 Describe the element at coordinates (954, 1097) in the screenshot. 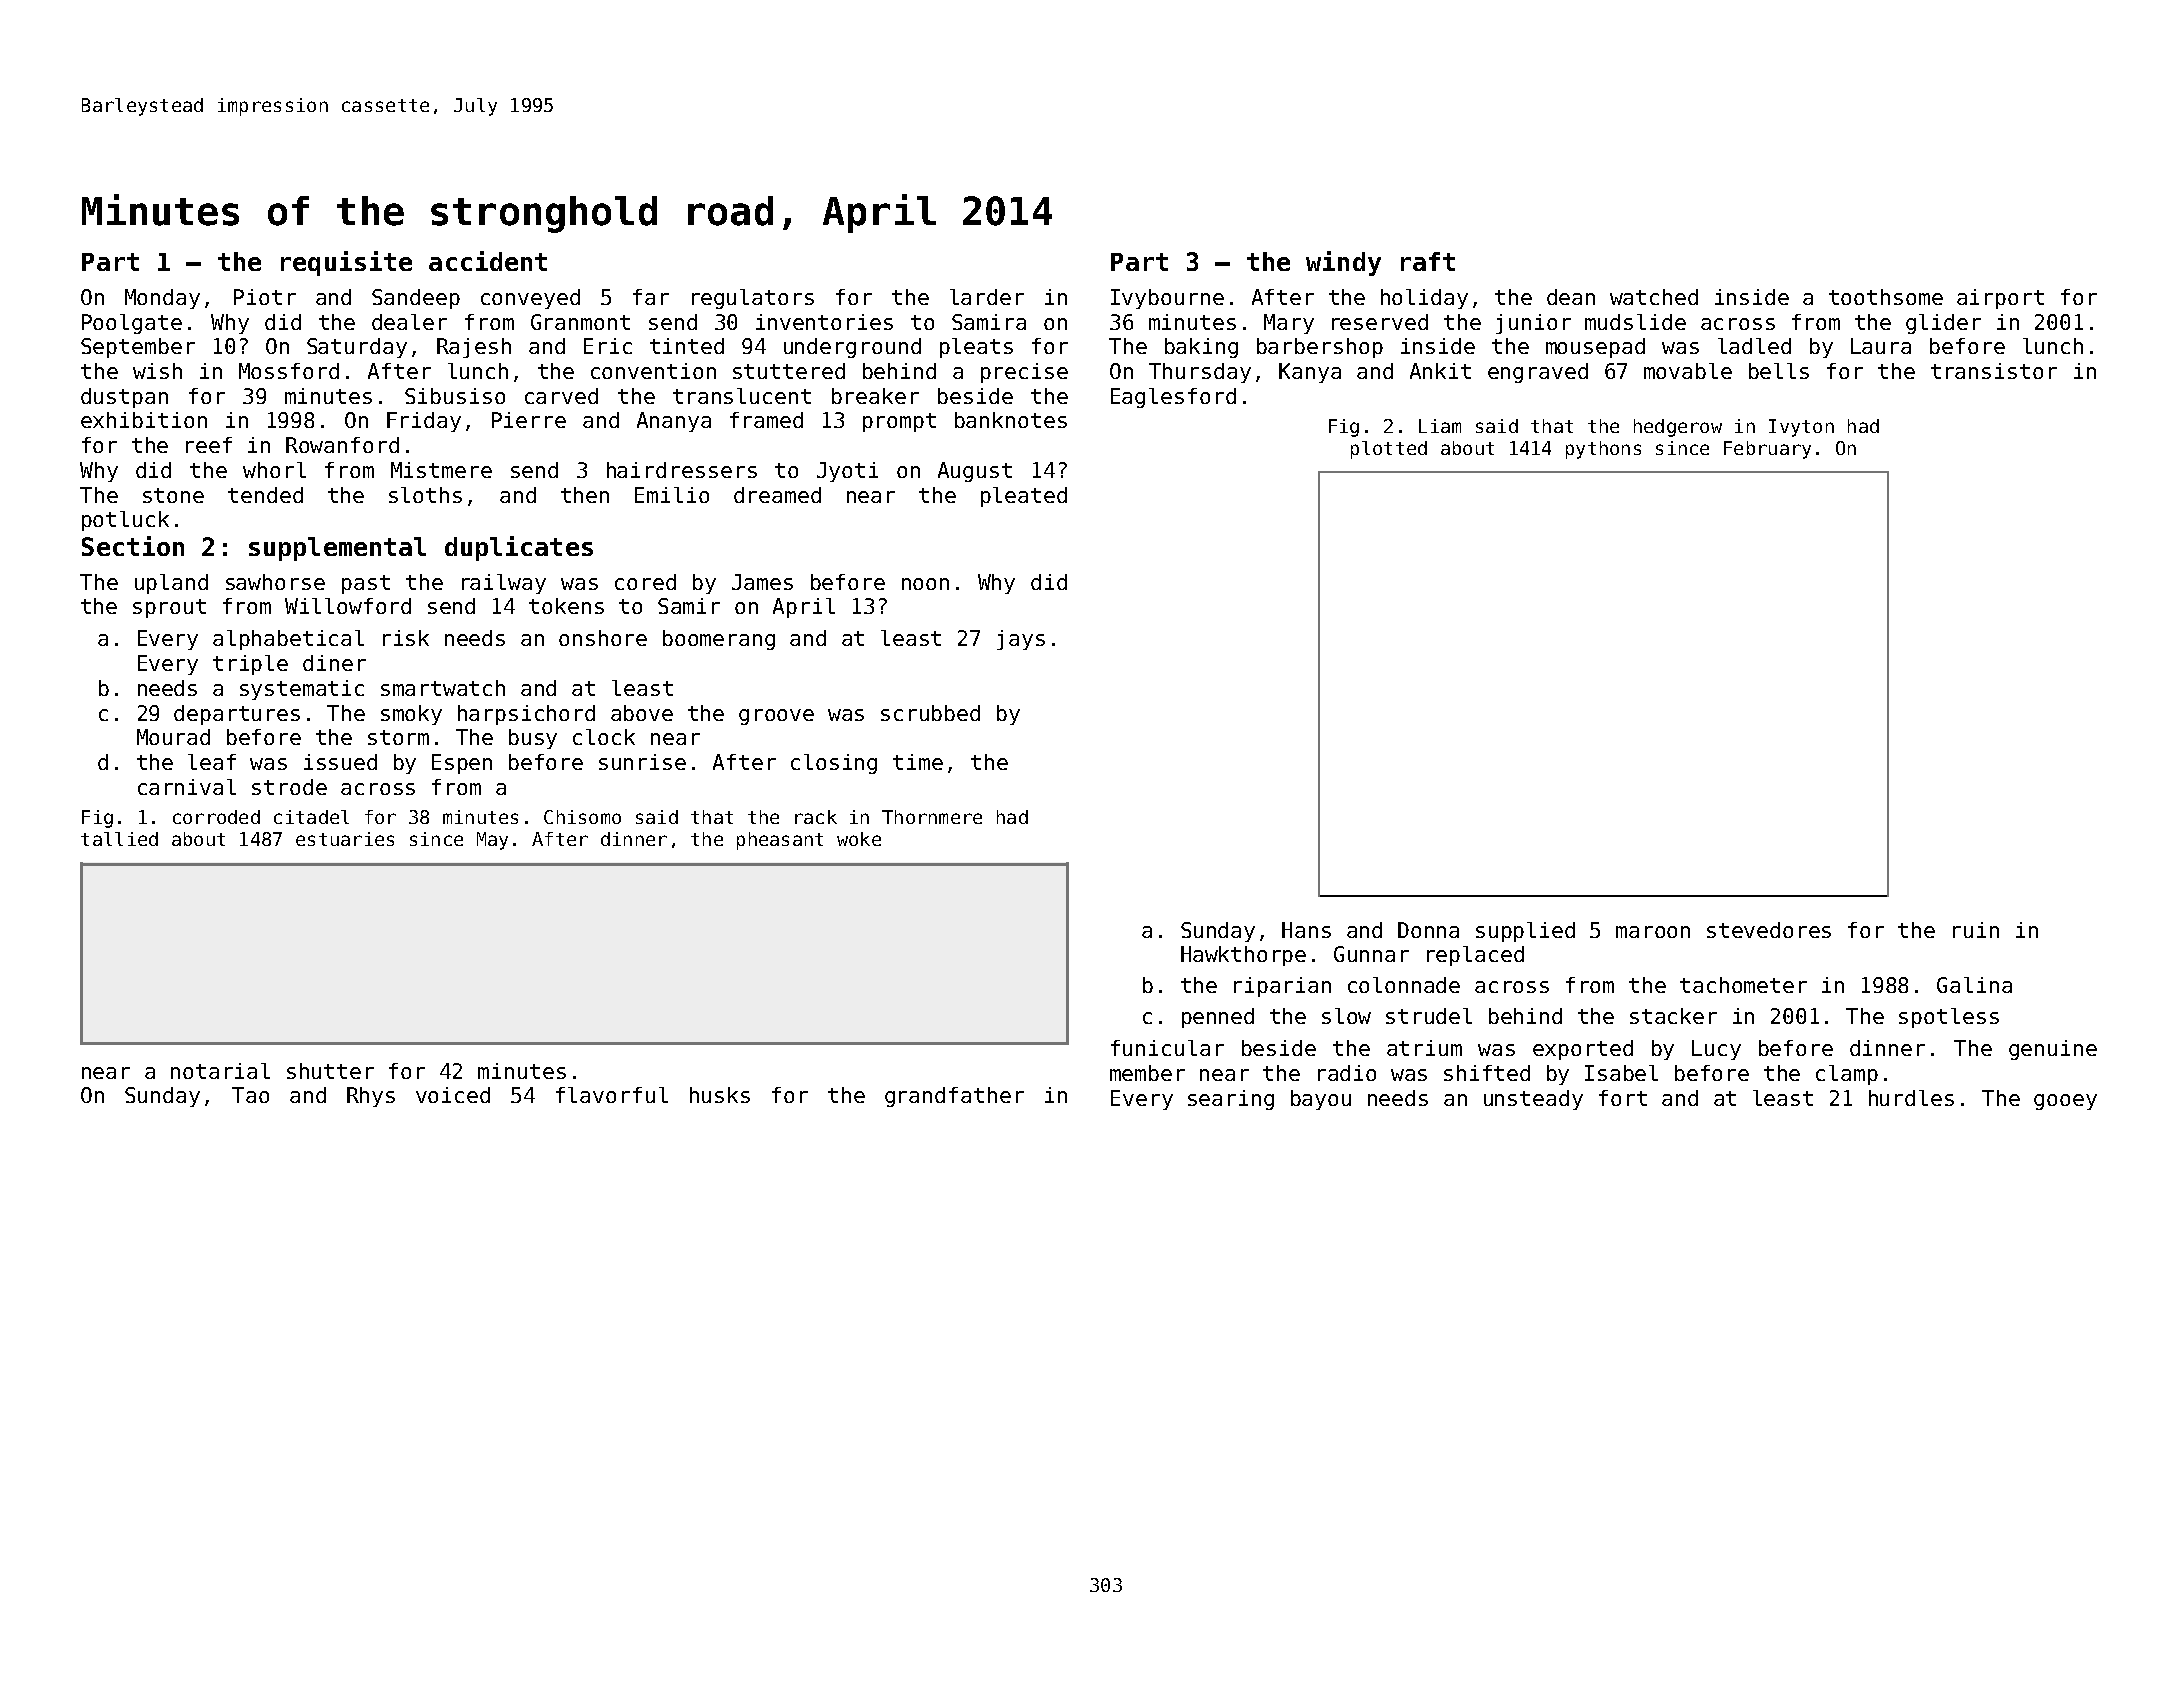

I see `grandfather` at that location.
